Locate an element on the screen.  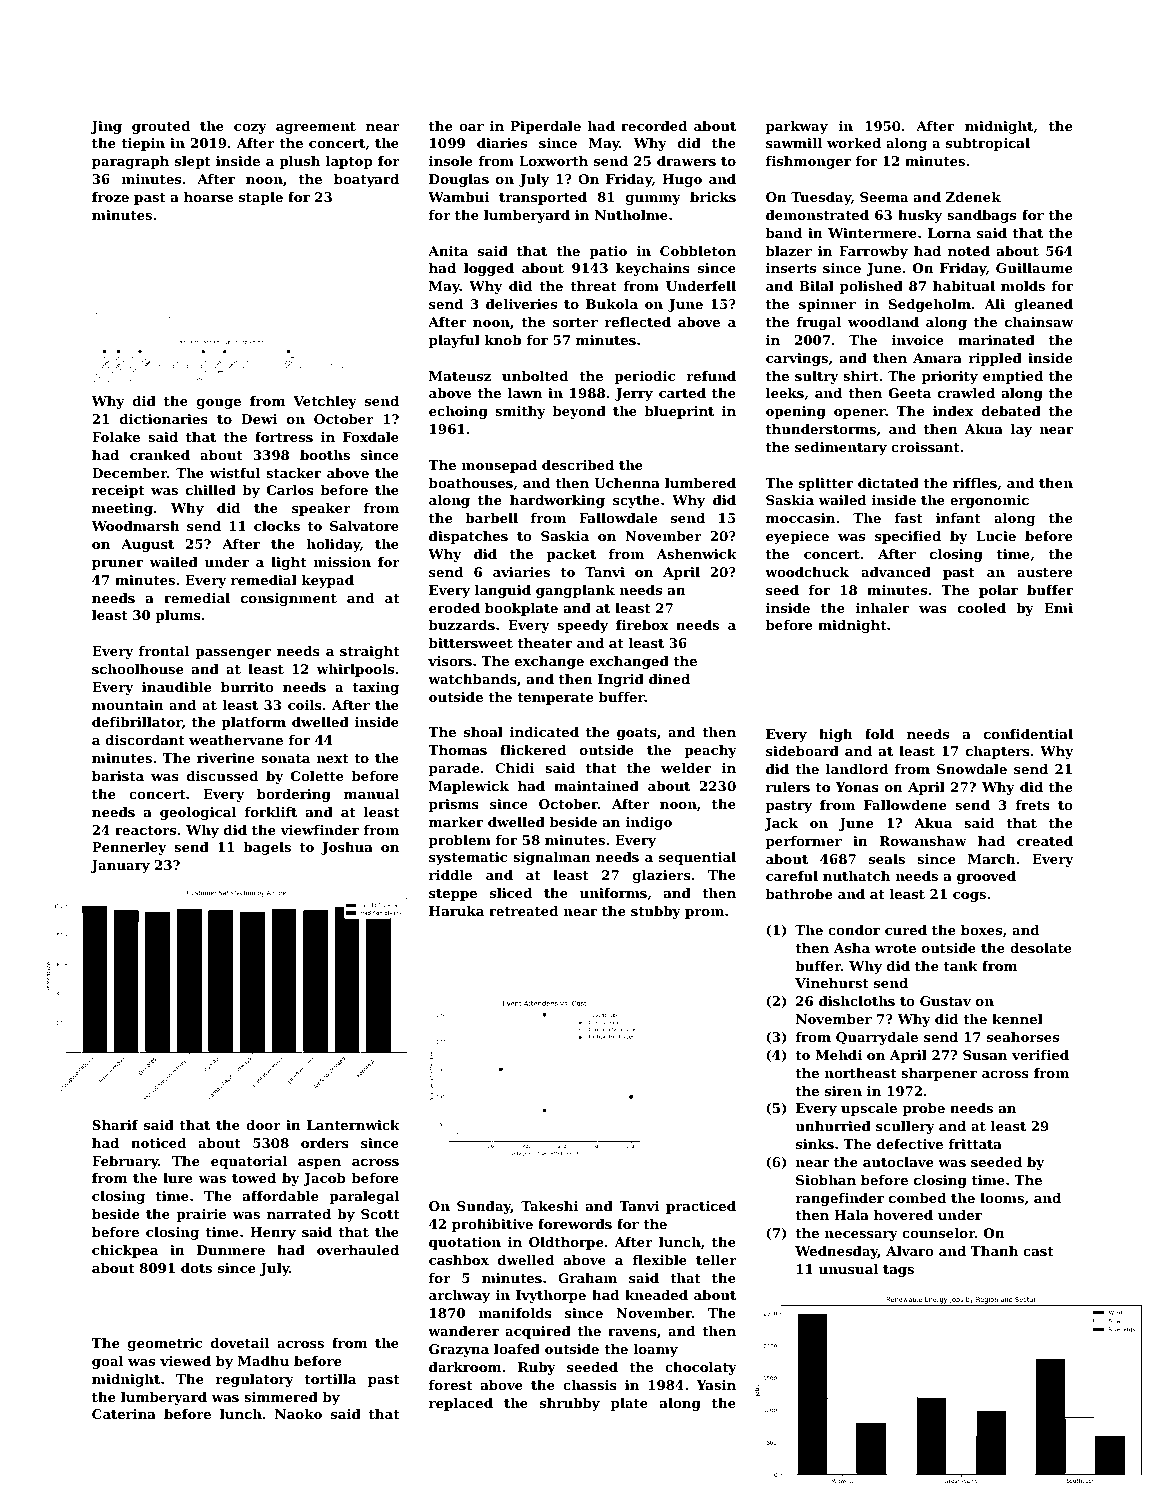
Folake is located at coordinates (116, 437).
